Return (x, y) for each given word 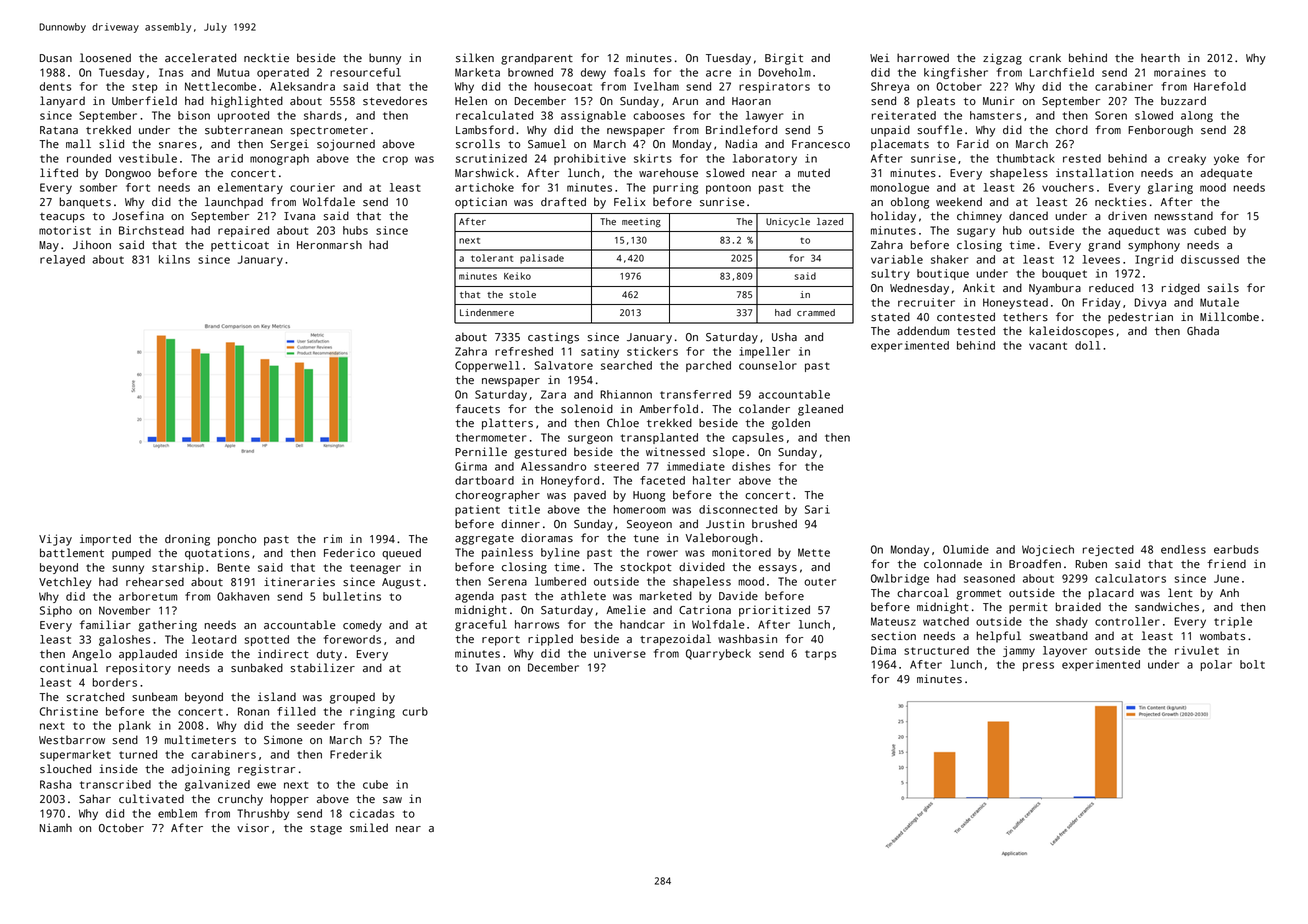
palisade (542, 259)
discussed (1210, 259)
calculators (1130, 578)
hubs (355, 230)
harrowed (923, 58)
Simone (283, 740)
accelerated (200, 58)
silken (475, 58)
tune (646, 539)
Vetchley (65, 583)
